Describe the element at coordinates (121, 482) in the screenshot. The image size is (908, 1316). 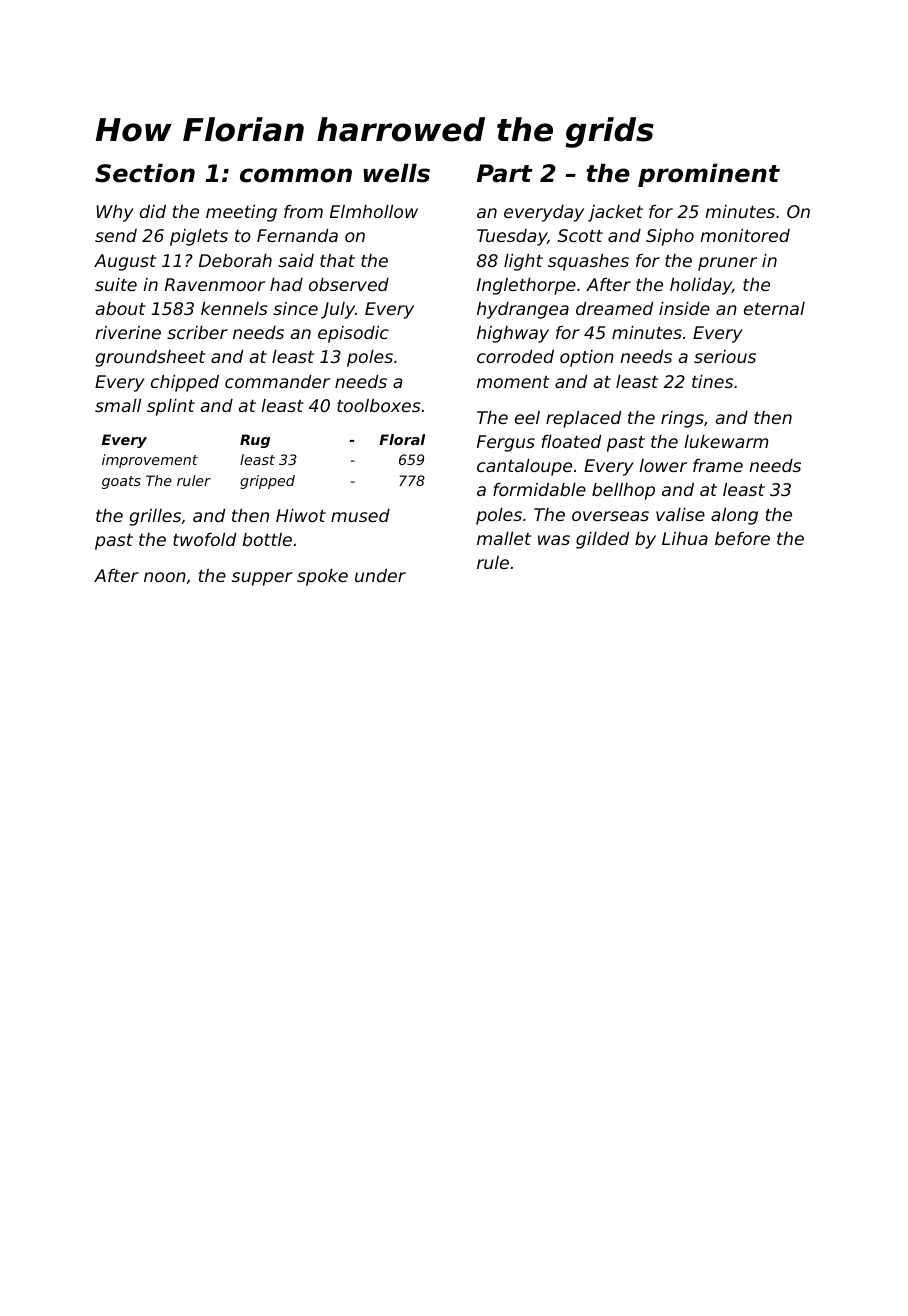
I see `goats` at that location.
